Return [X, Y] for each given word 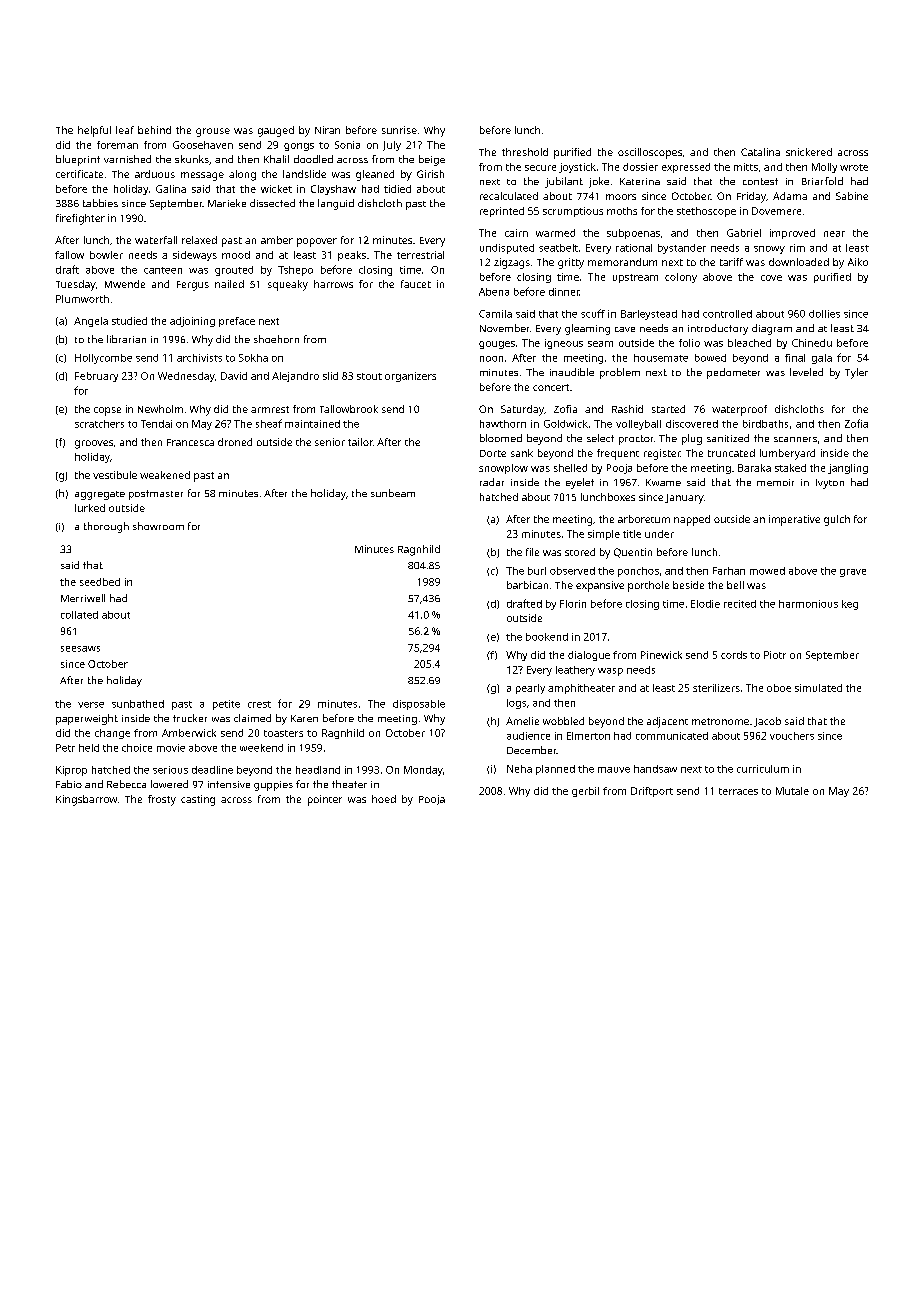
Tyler [856, 373]
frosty [162, 800]
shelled [570, 468]
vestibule [115, 475]
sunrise [399, 130]
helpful [94, 131]
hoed [384, 799]
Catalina [760, 152]
